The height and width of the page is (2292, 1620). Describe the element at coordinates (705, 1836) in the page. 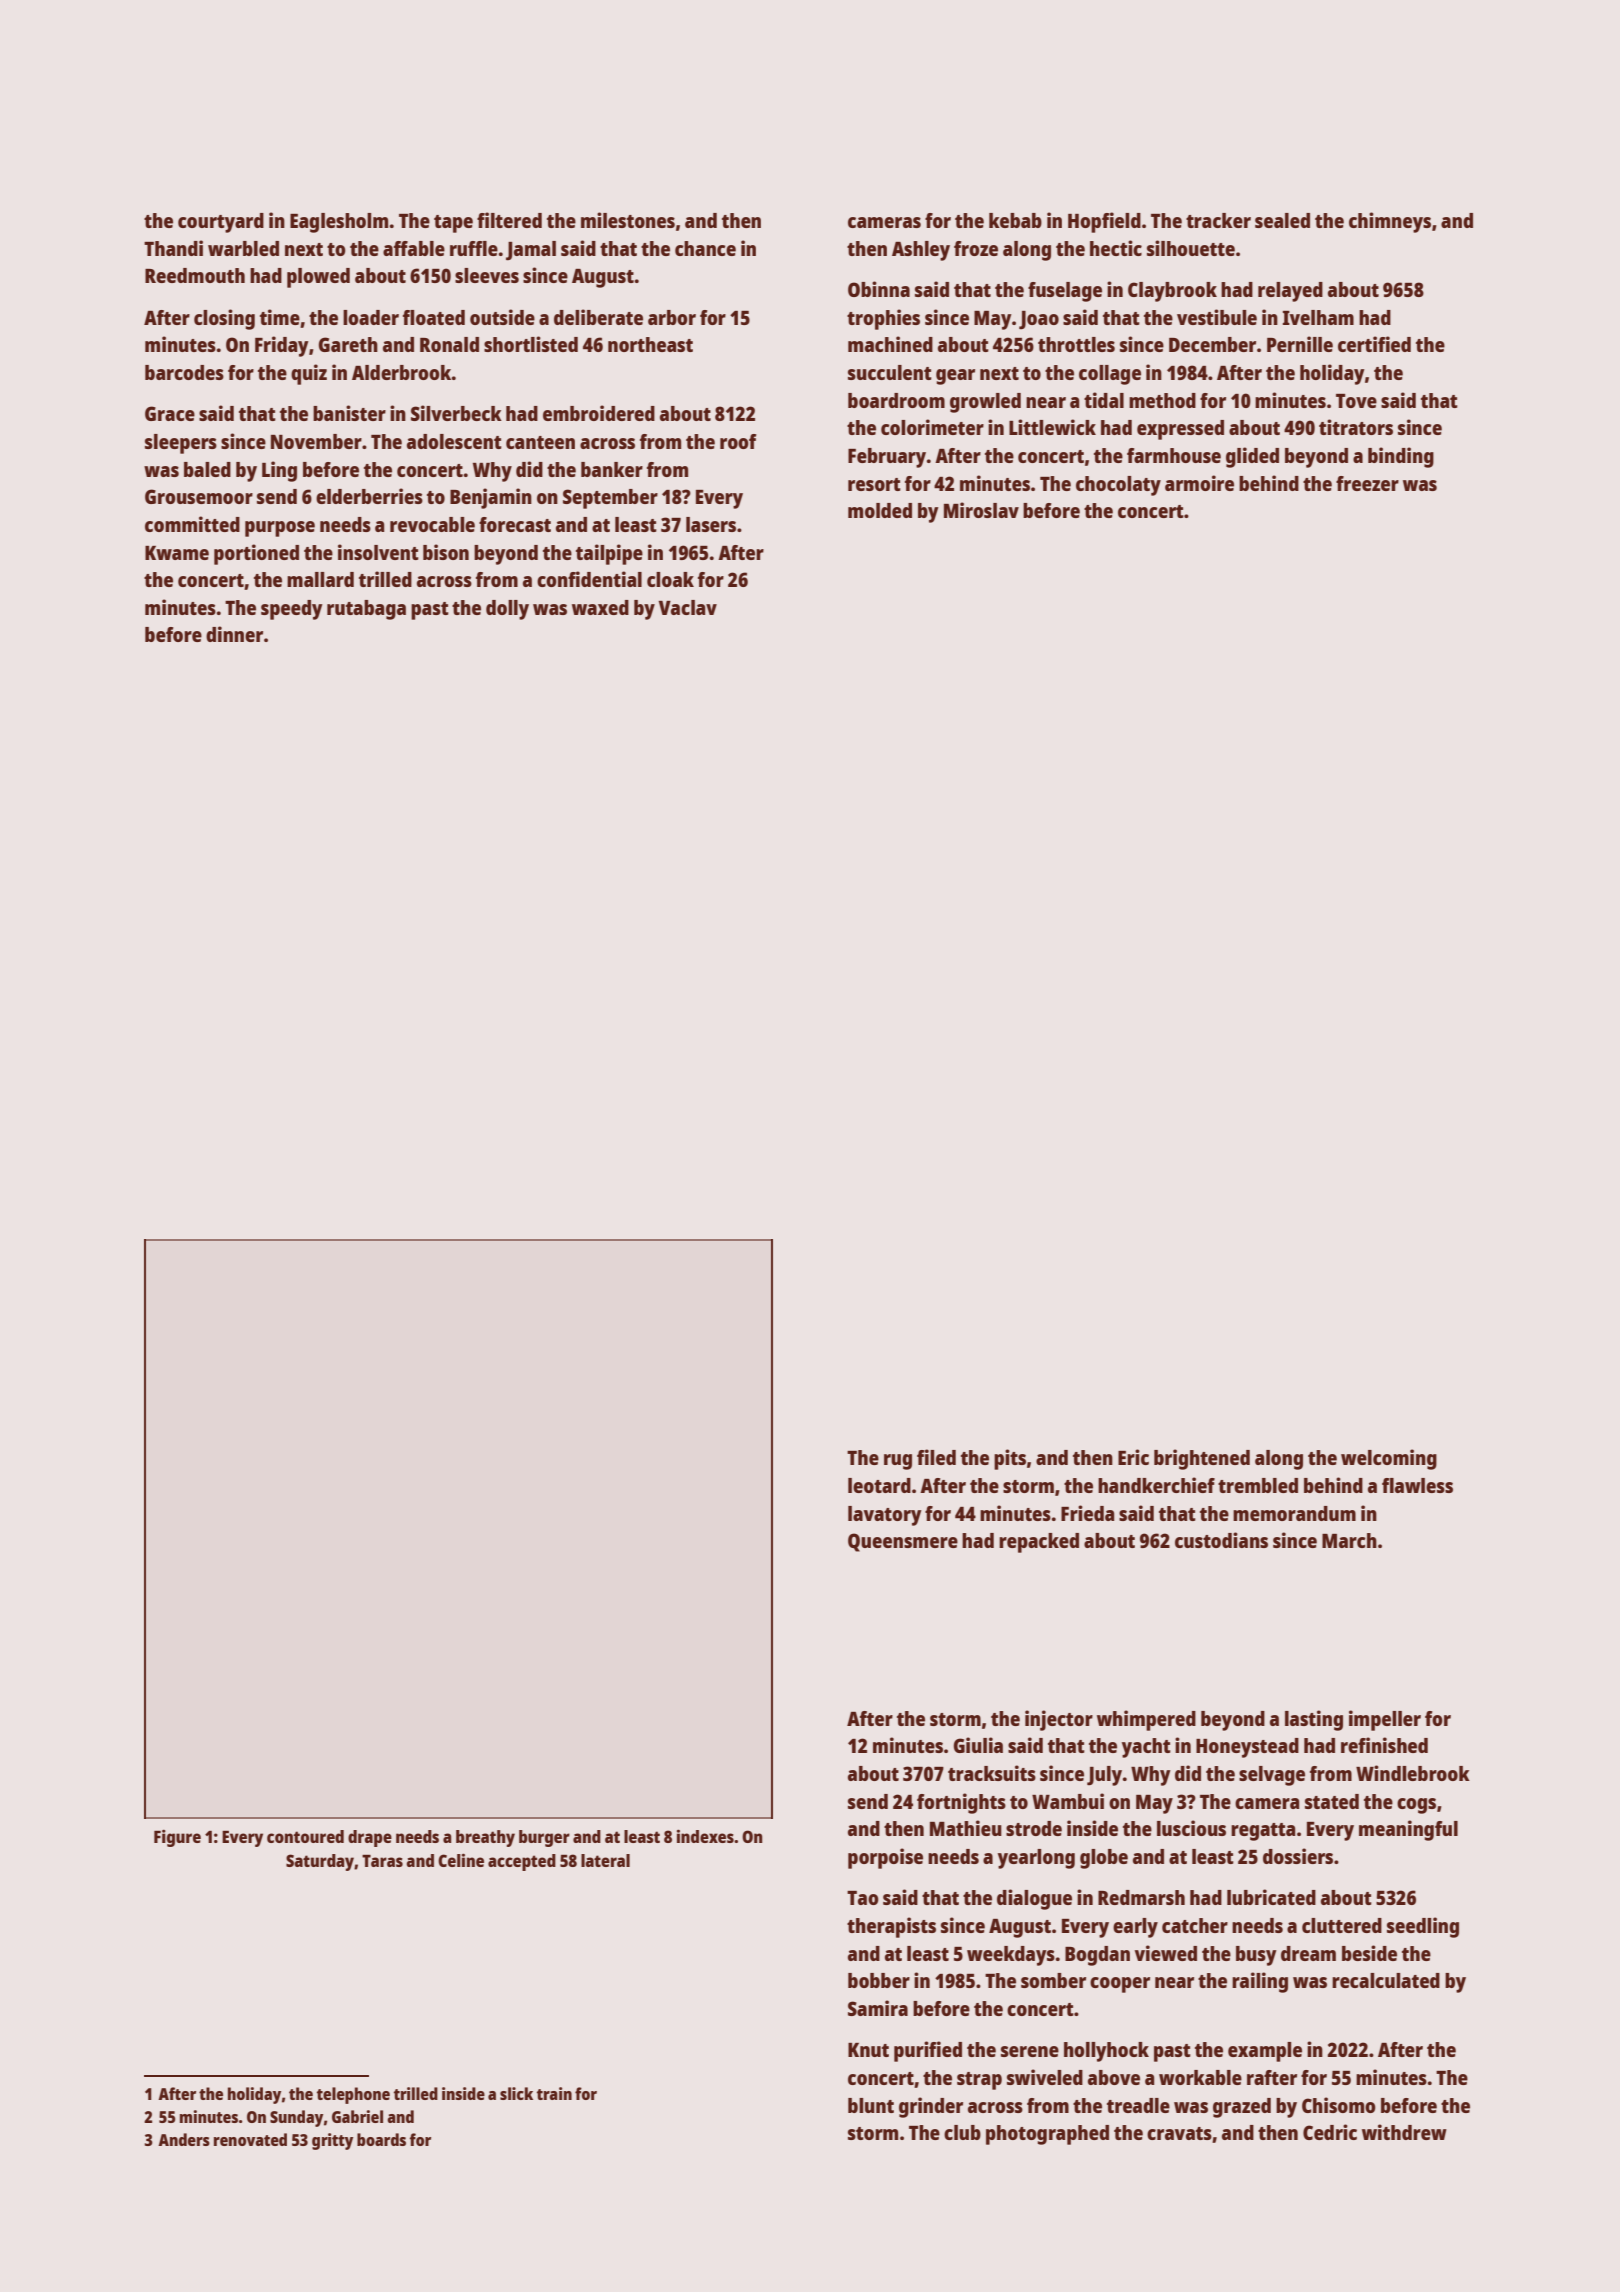

I see `indexes` at that location.
